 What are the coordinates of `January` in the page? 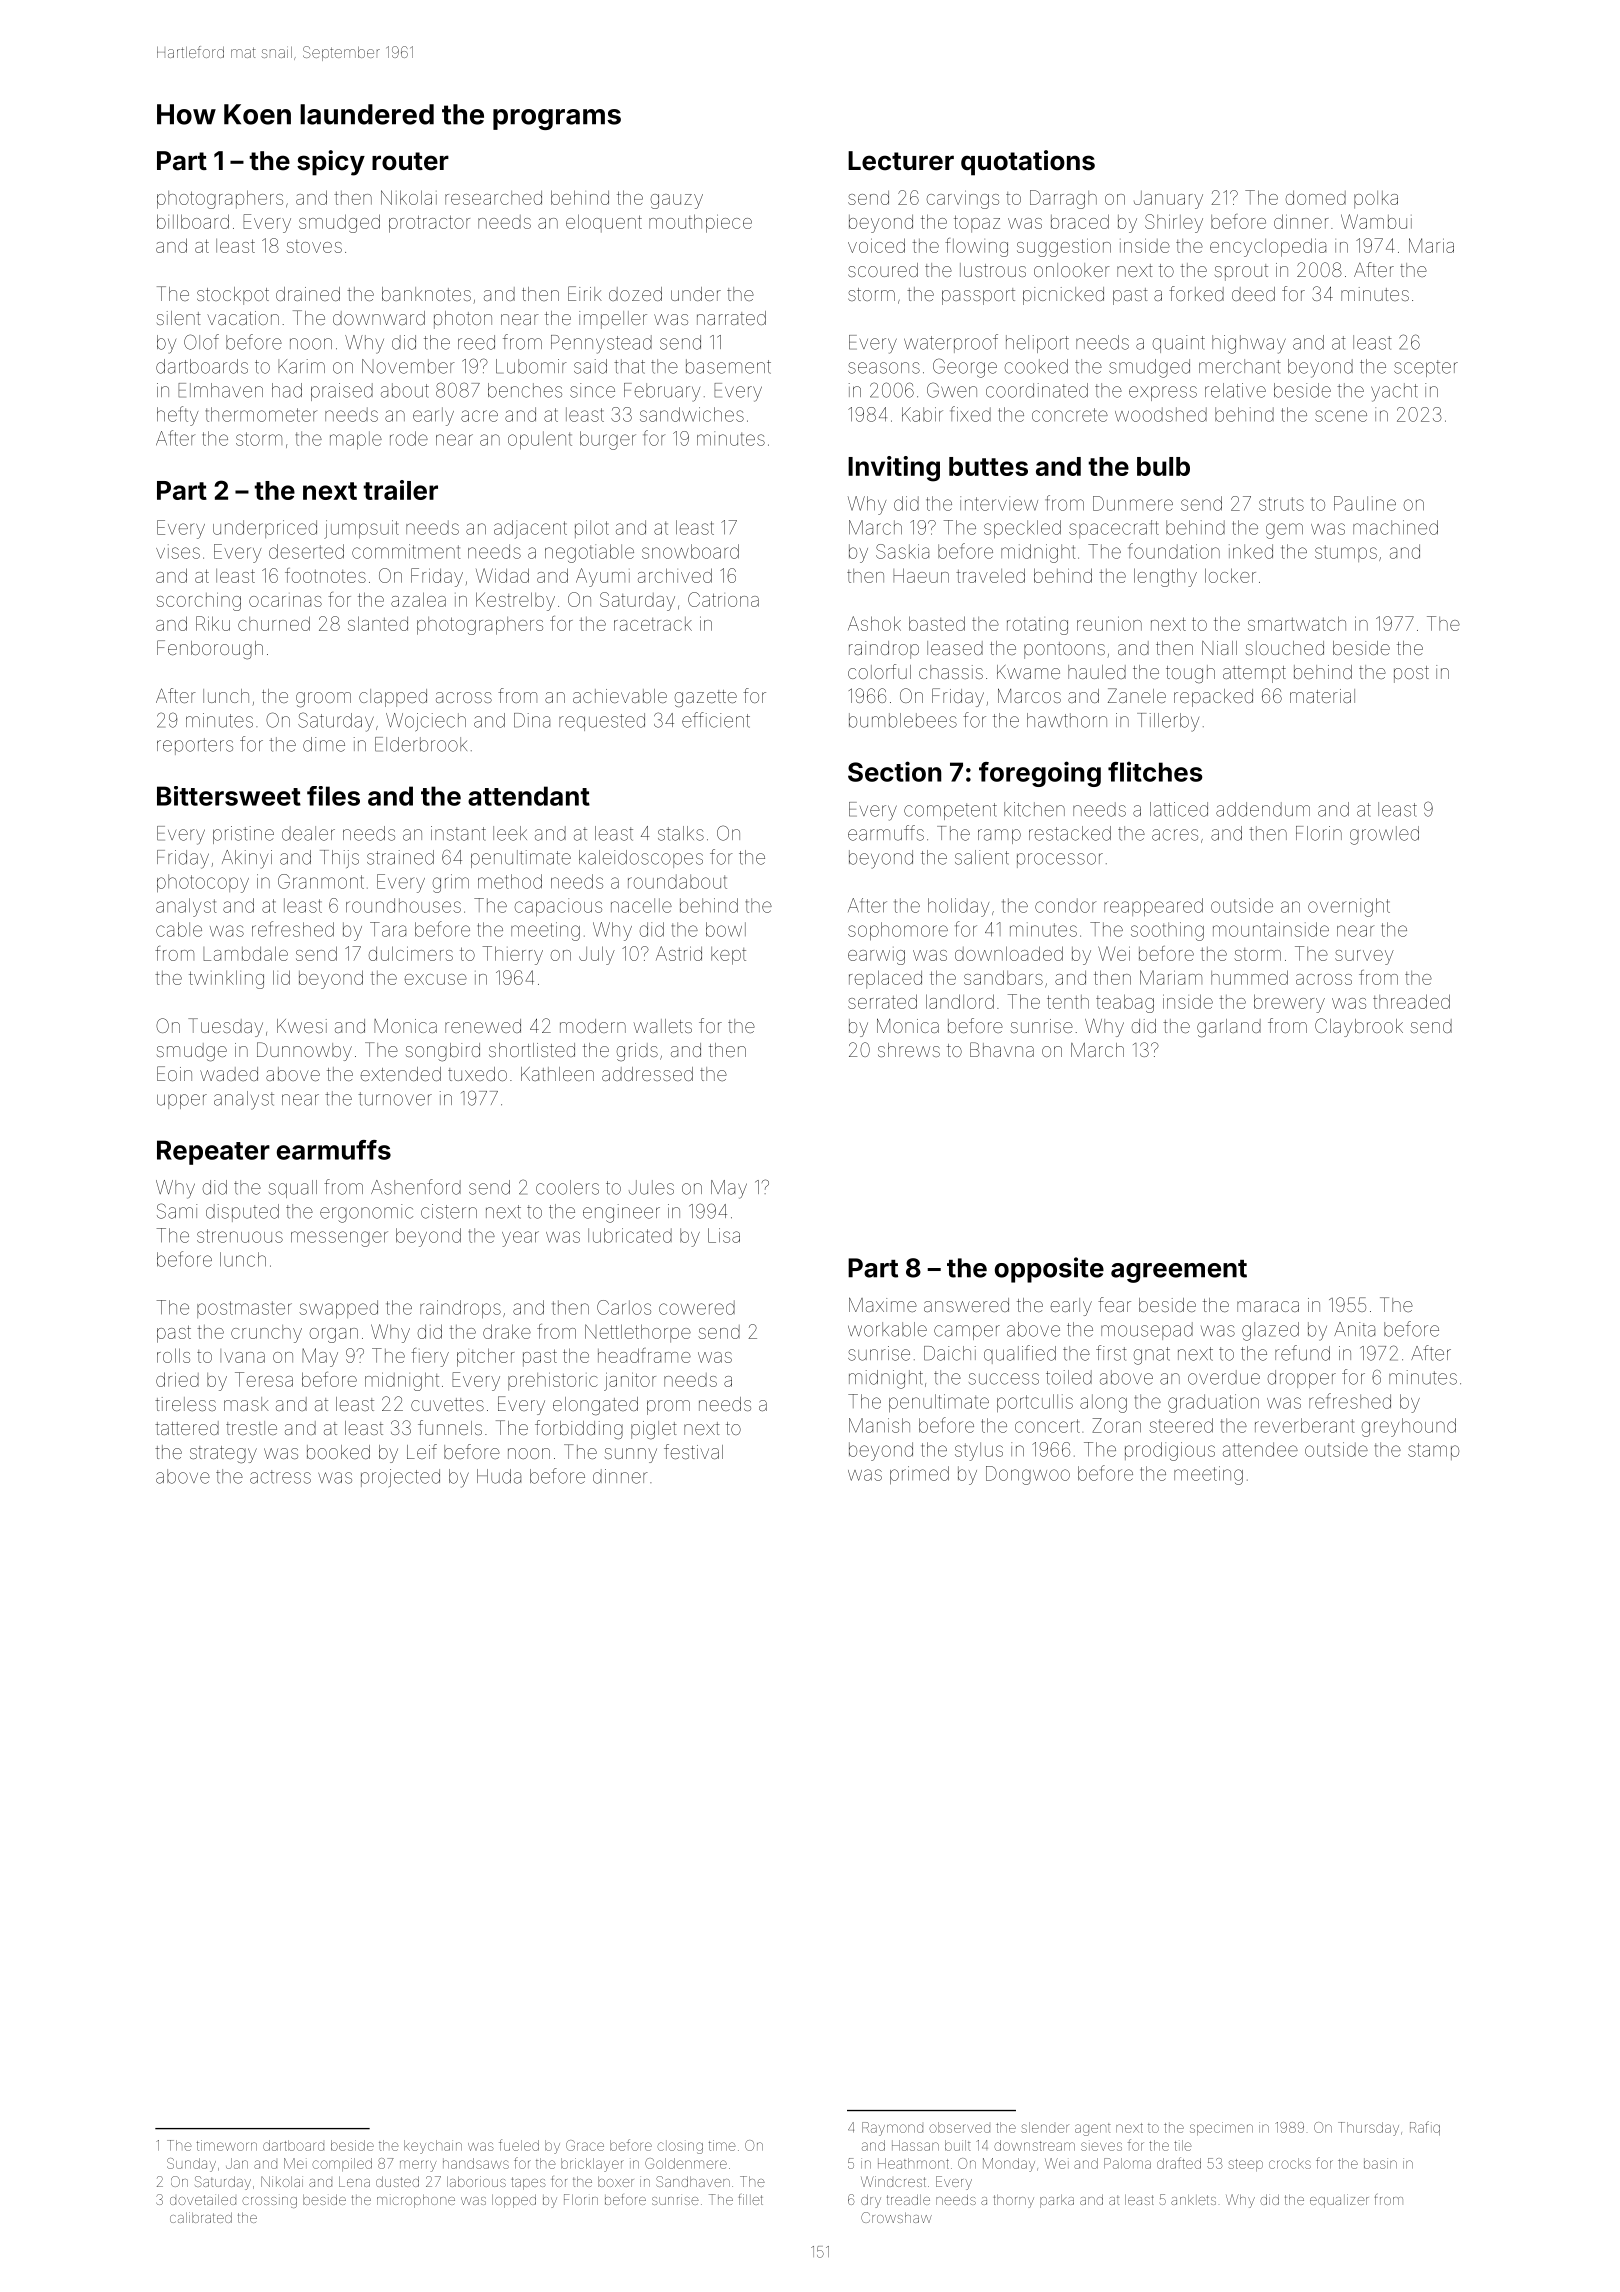 It's located at (1168, 200).
